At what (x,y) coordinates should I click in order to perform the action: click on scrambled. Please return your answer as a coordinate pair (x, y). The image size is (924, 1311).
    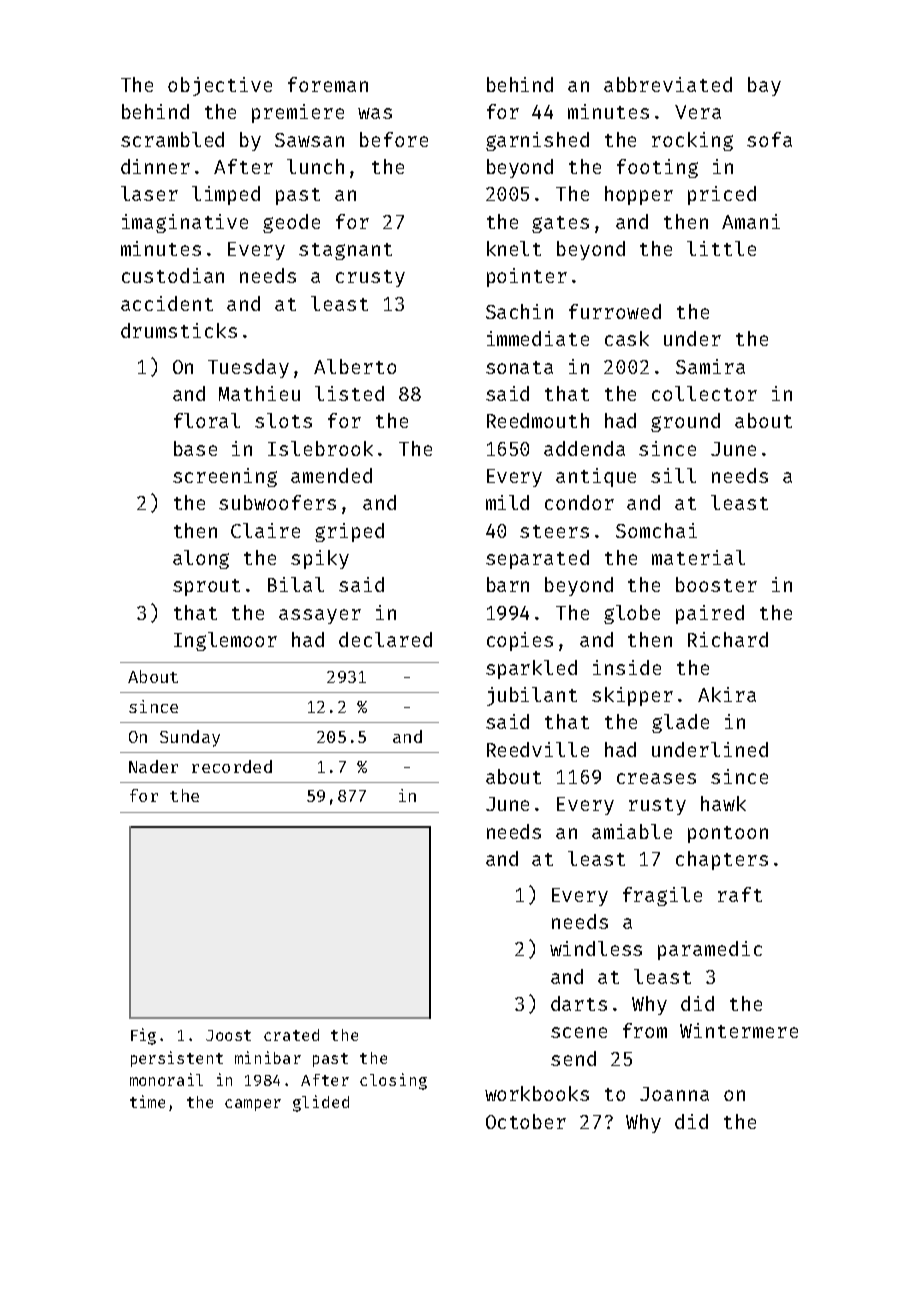
    Looking at the image, I should click on (172, 139).
